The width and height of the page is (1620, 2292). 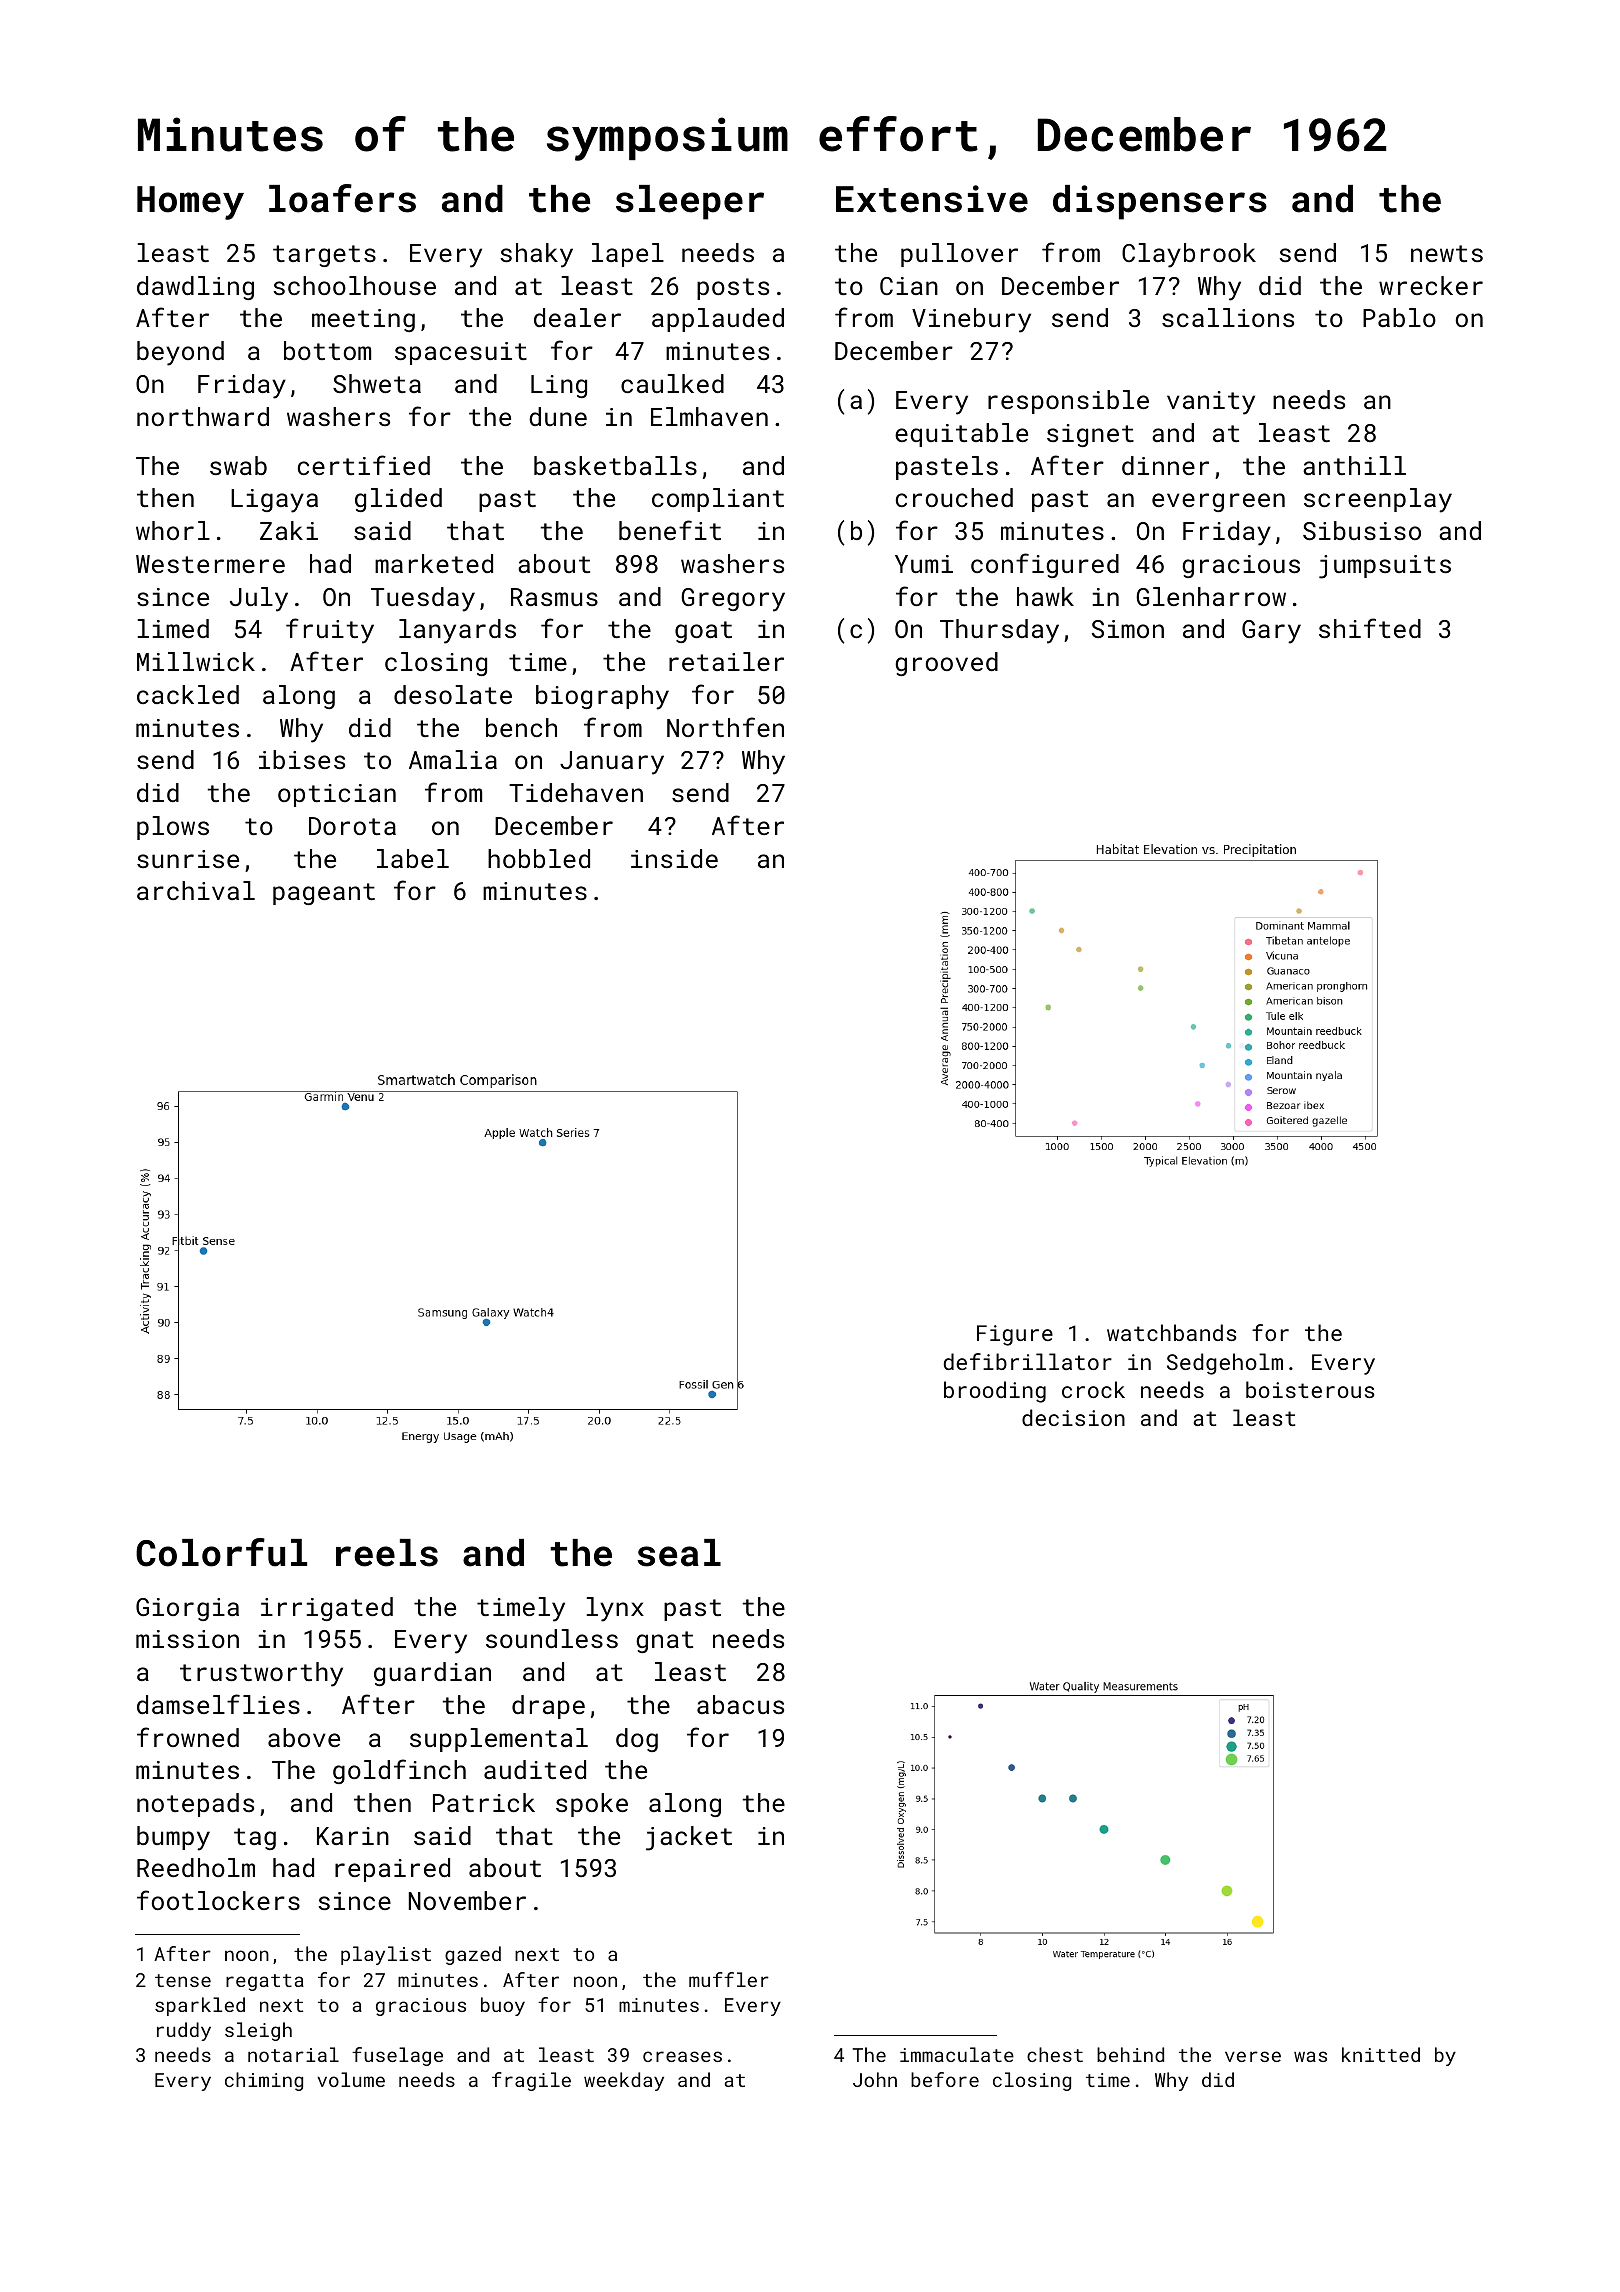 What do you see at coordinates (342, 198) in the page?
I see `loafers` at bounding box center [342, 198].
